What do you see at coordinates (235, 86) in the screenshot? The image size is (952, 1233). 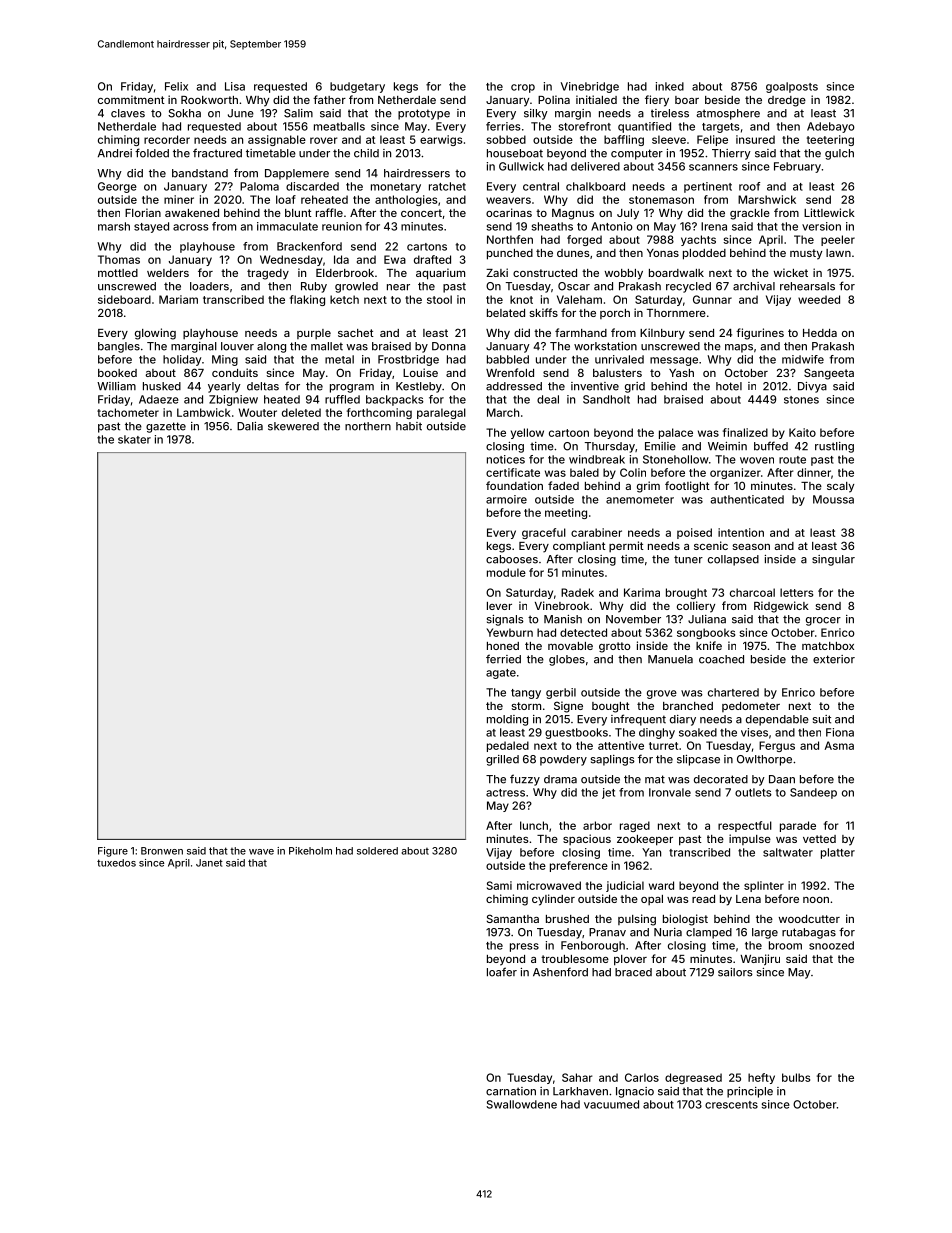 I see `Lisa` at bounding box center [235, 86].
